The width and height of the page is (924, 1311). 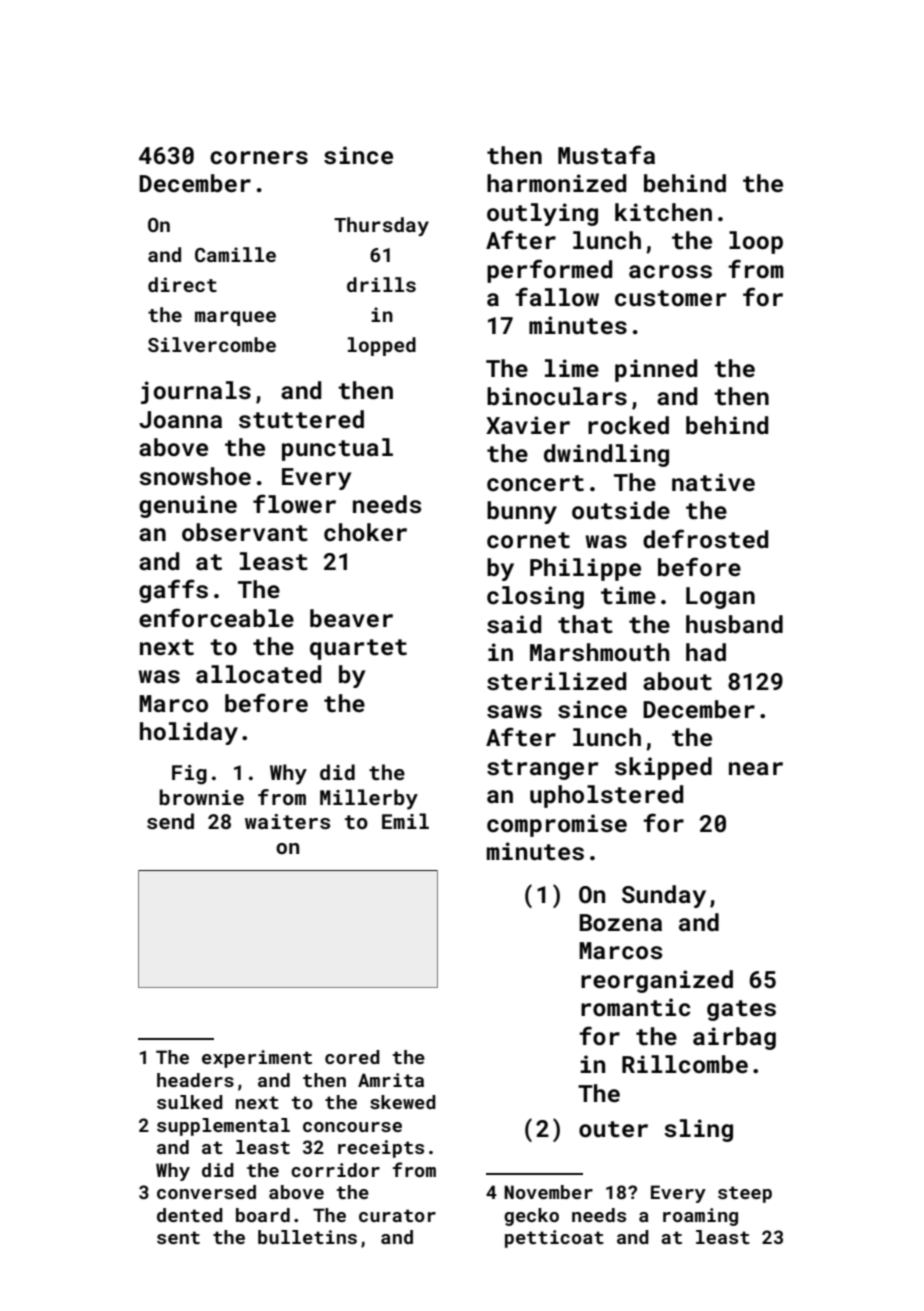 What do you see at coordinates (557, 825) in the page?
I see `compromise` at bounding box center [557, 825].
